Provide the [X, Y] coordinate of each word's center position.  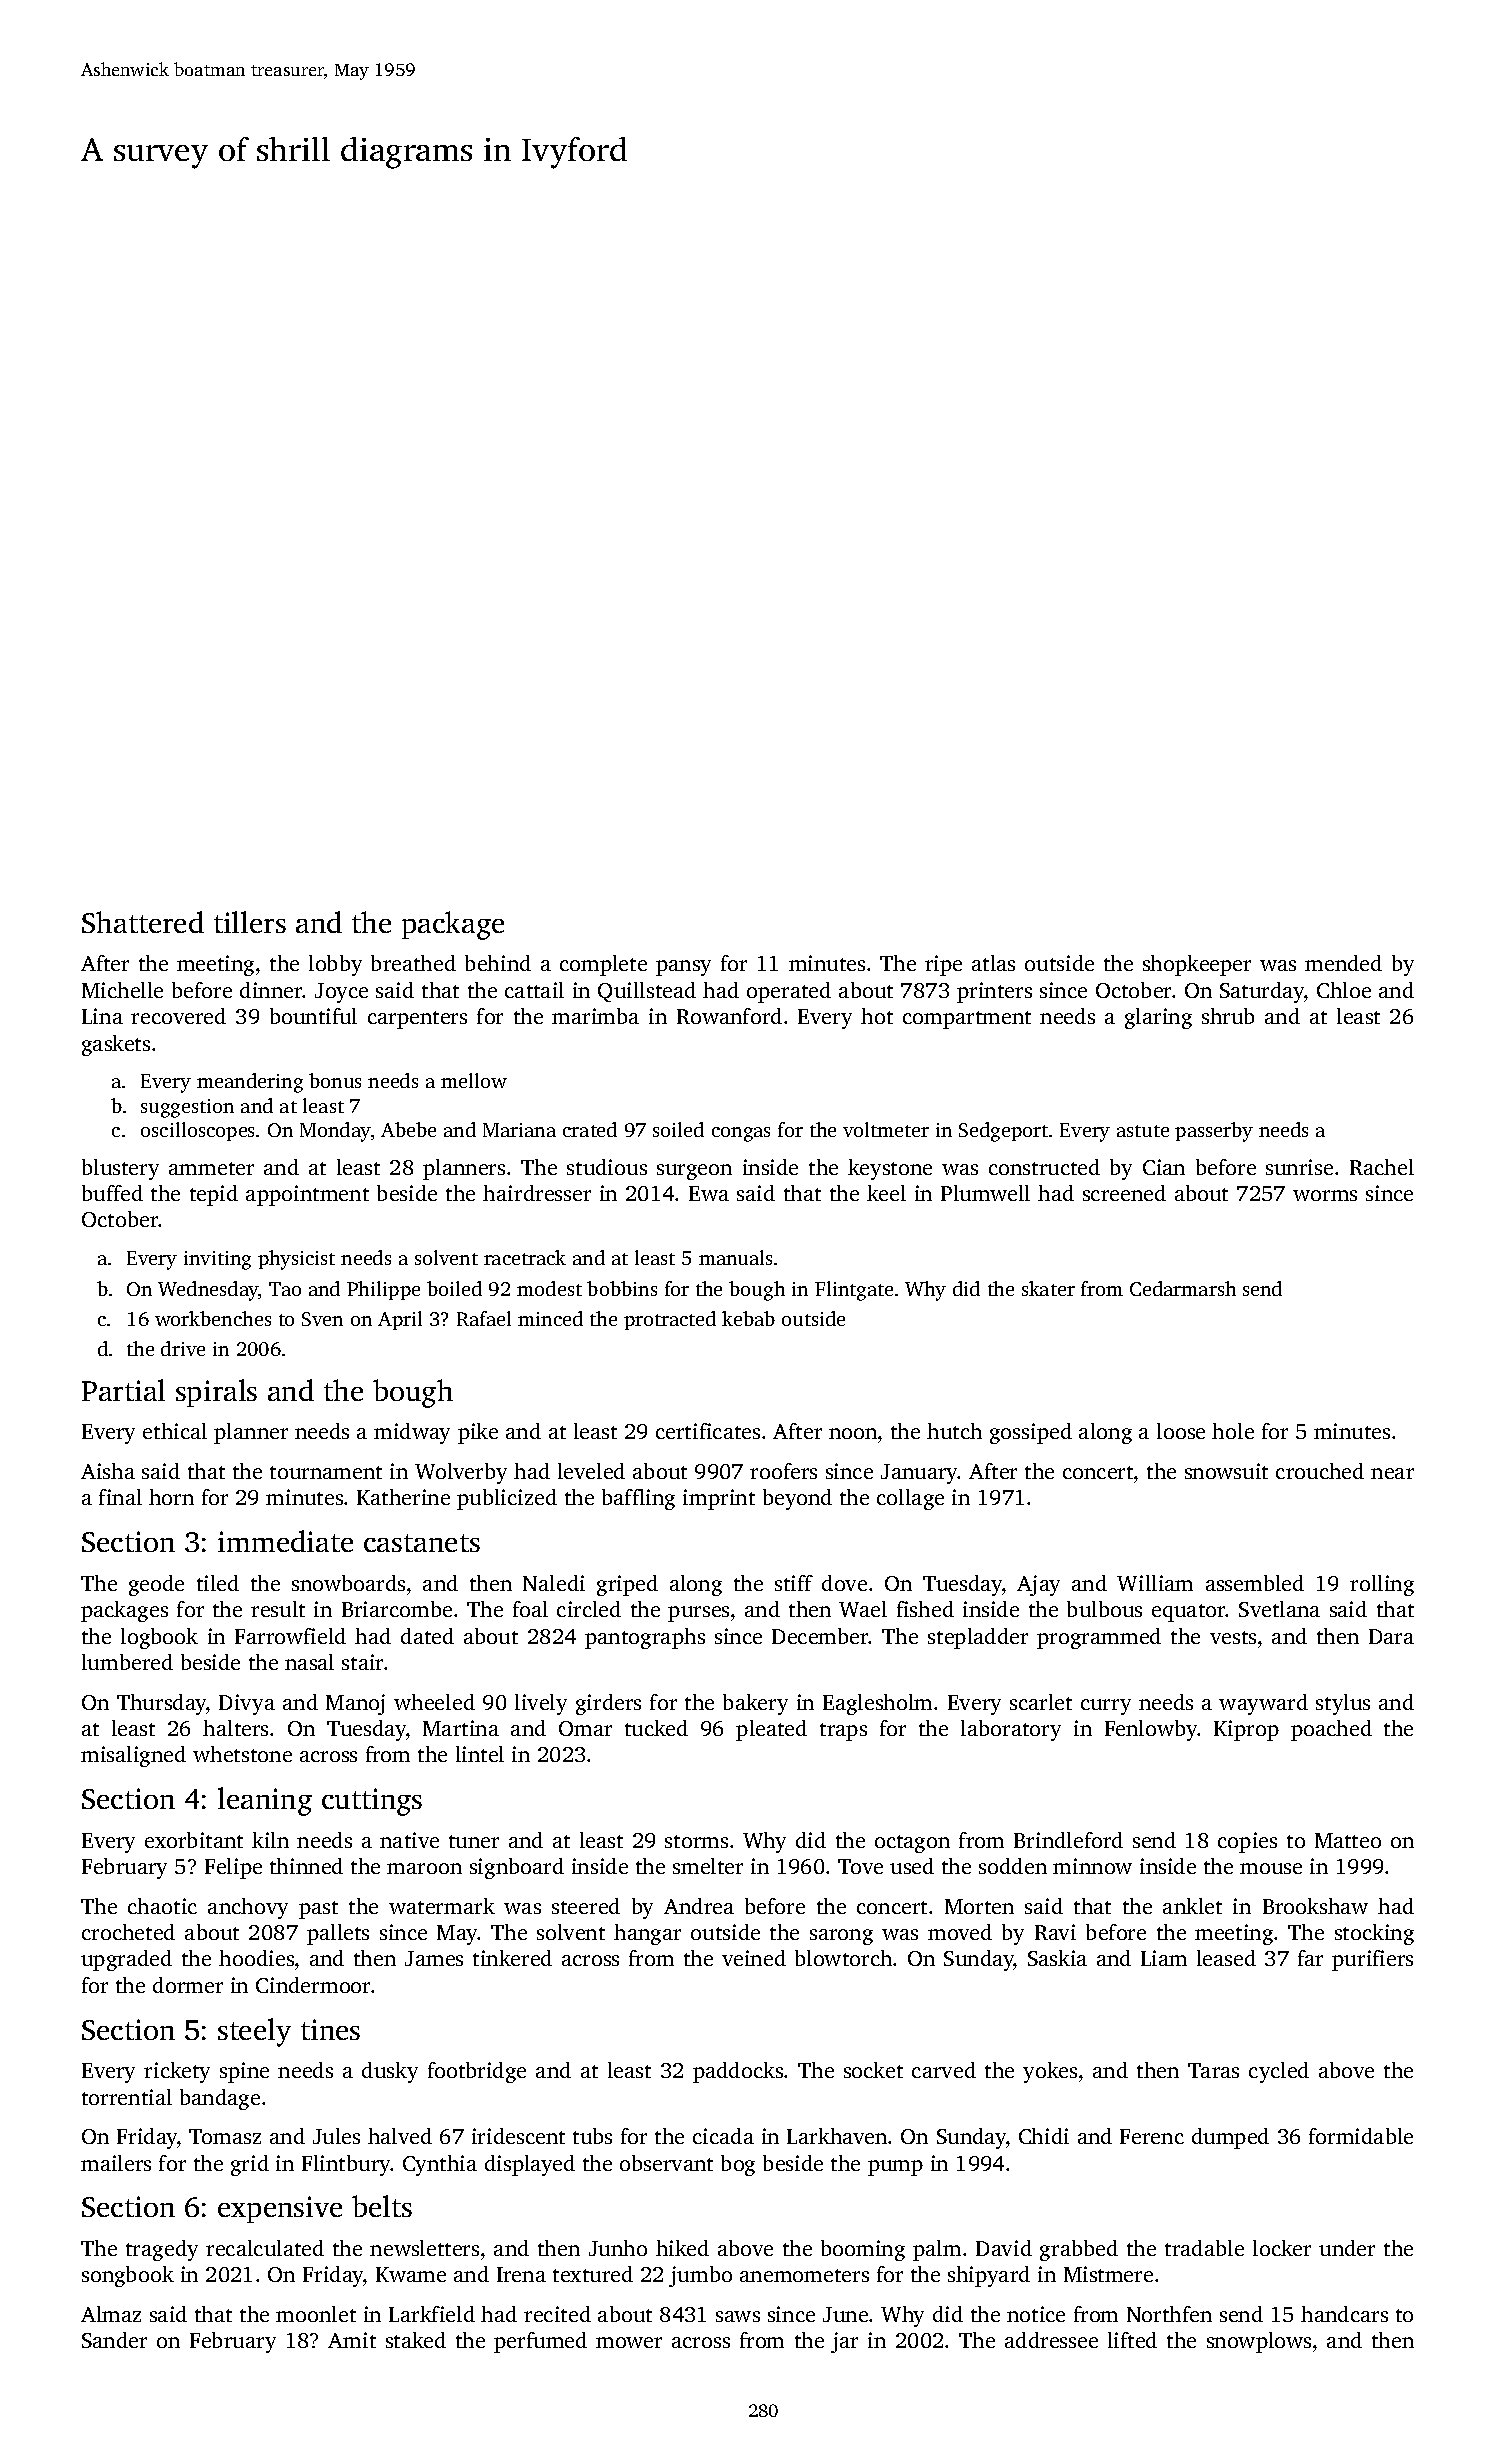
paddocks [738, 2072]
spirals [216, 1393]
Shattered [143, 922]
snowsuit [1226, 1471]
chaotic [162, 1906]
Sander [114, 2340]
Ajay [1038, 1585]
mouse [1271, 1868]
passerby [1214, 1132]
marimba [595, 1016]
